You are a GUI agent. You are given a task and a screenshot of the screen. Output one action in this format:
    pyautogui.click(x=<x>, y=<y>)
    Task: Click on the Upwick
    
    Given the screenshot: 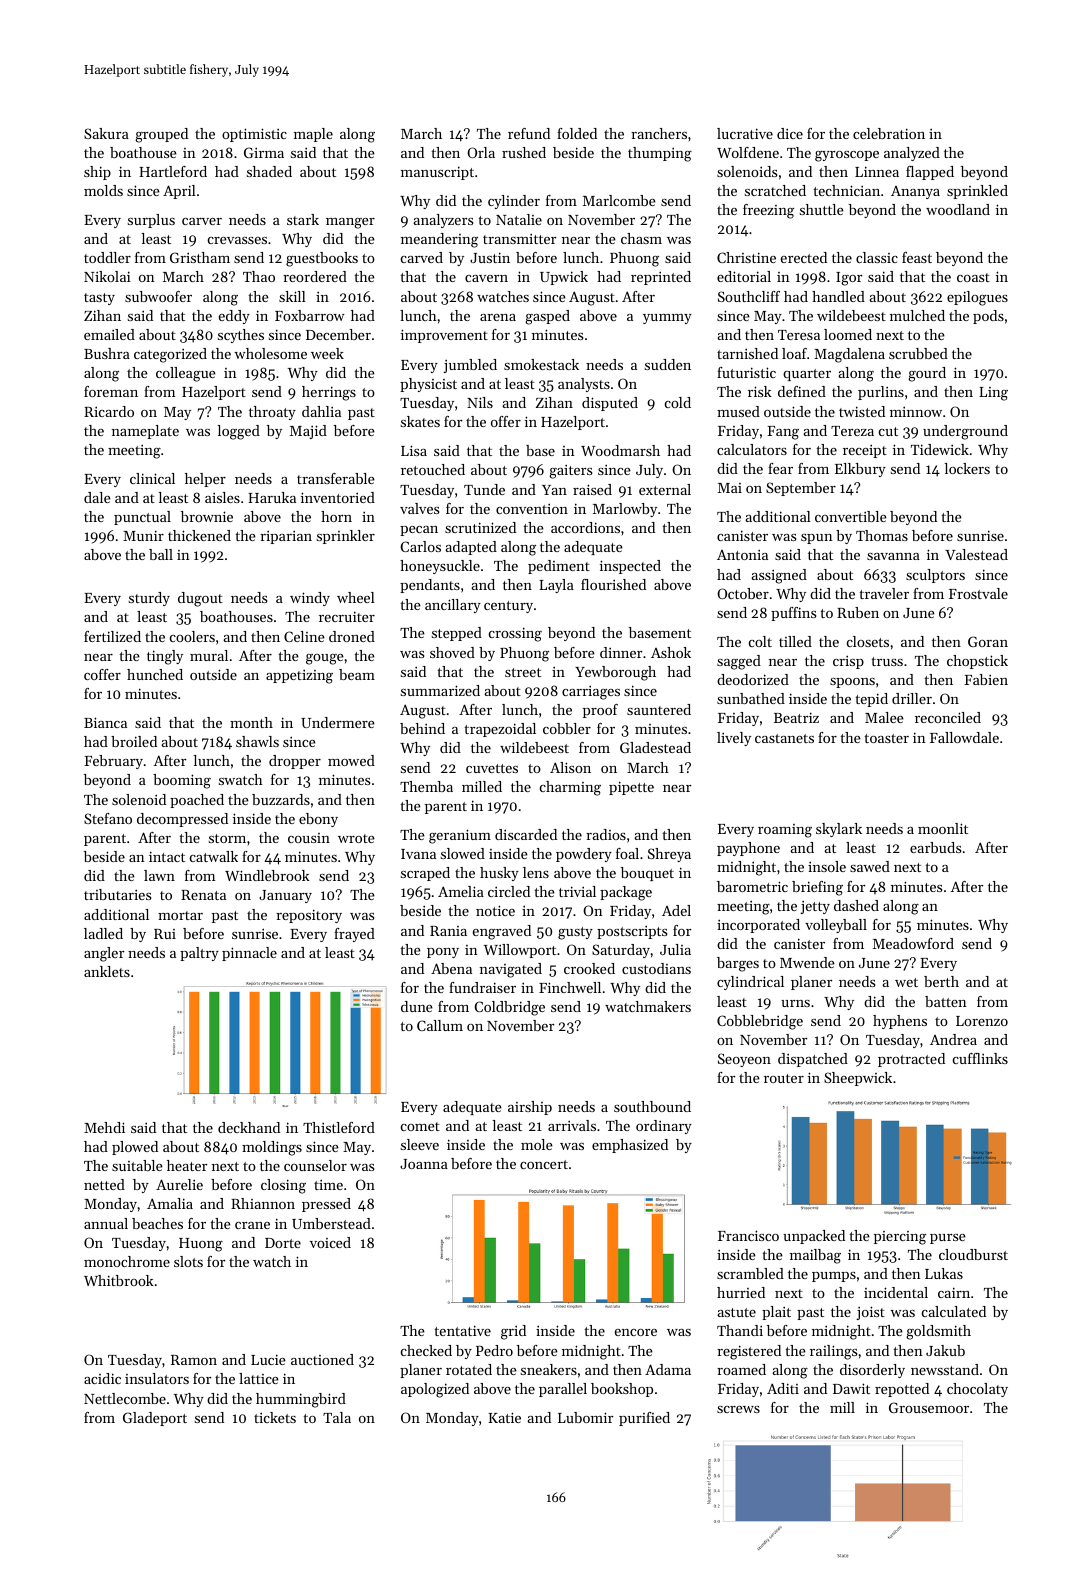 What is the action you would take?
    pyautogui.click(x=564, y=278)
